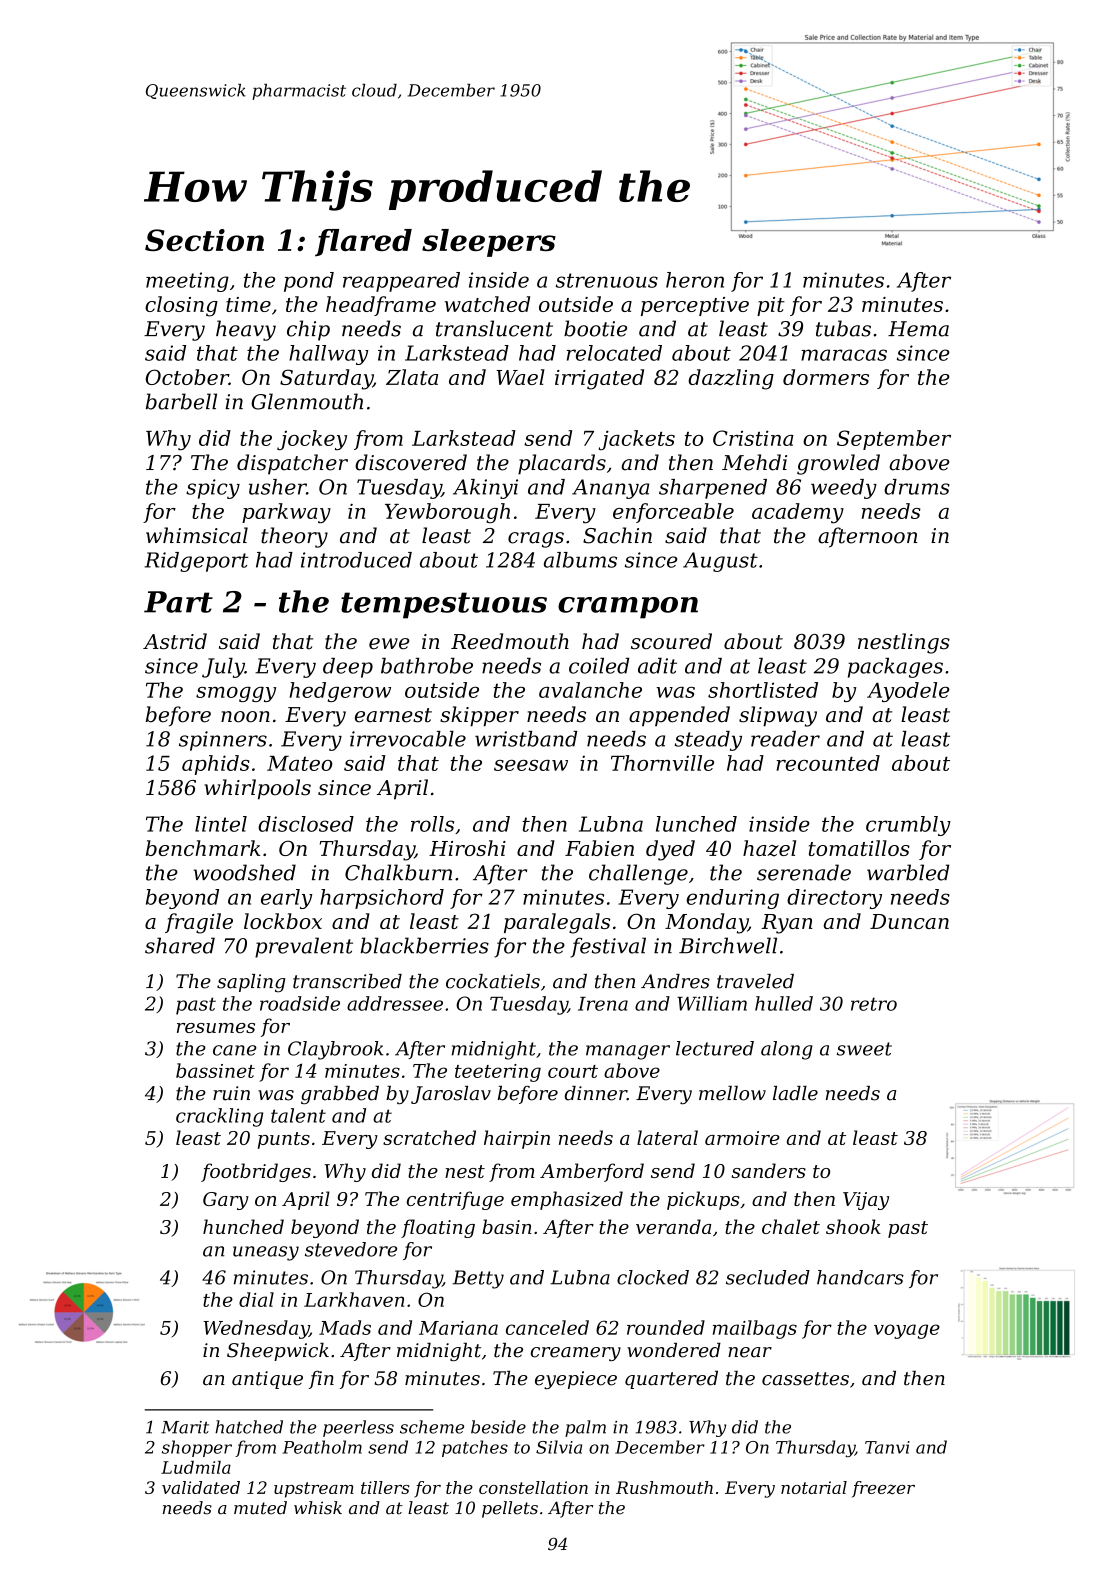 This image has height=1586, width=1095. What do you see at coordinates (489, 243) in the image?
I see `sleepers` at bounding box center [489, 243].
